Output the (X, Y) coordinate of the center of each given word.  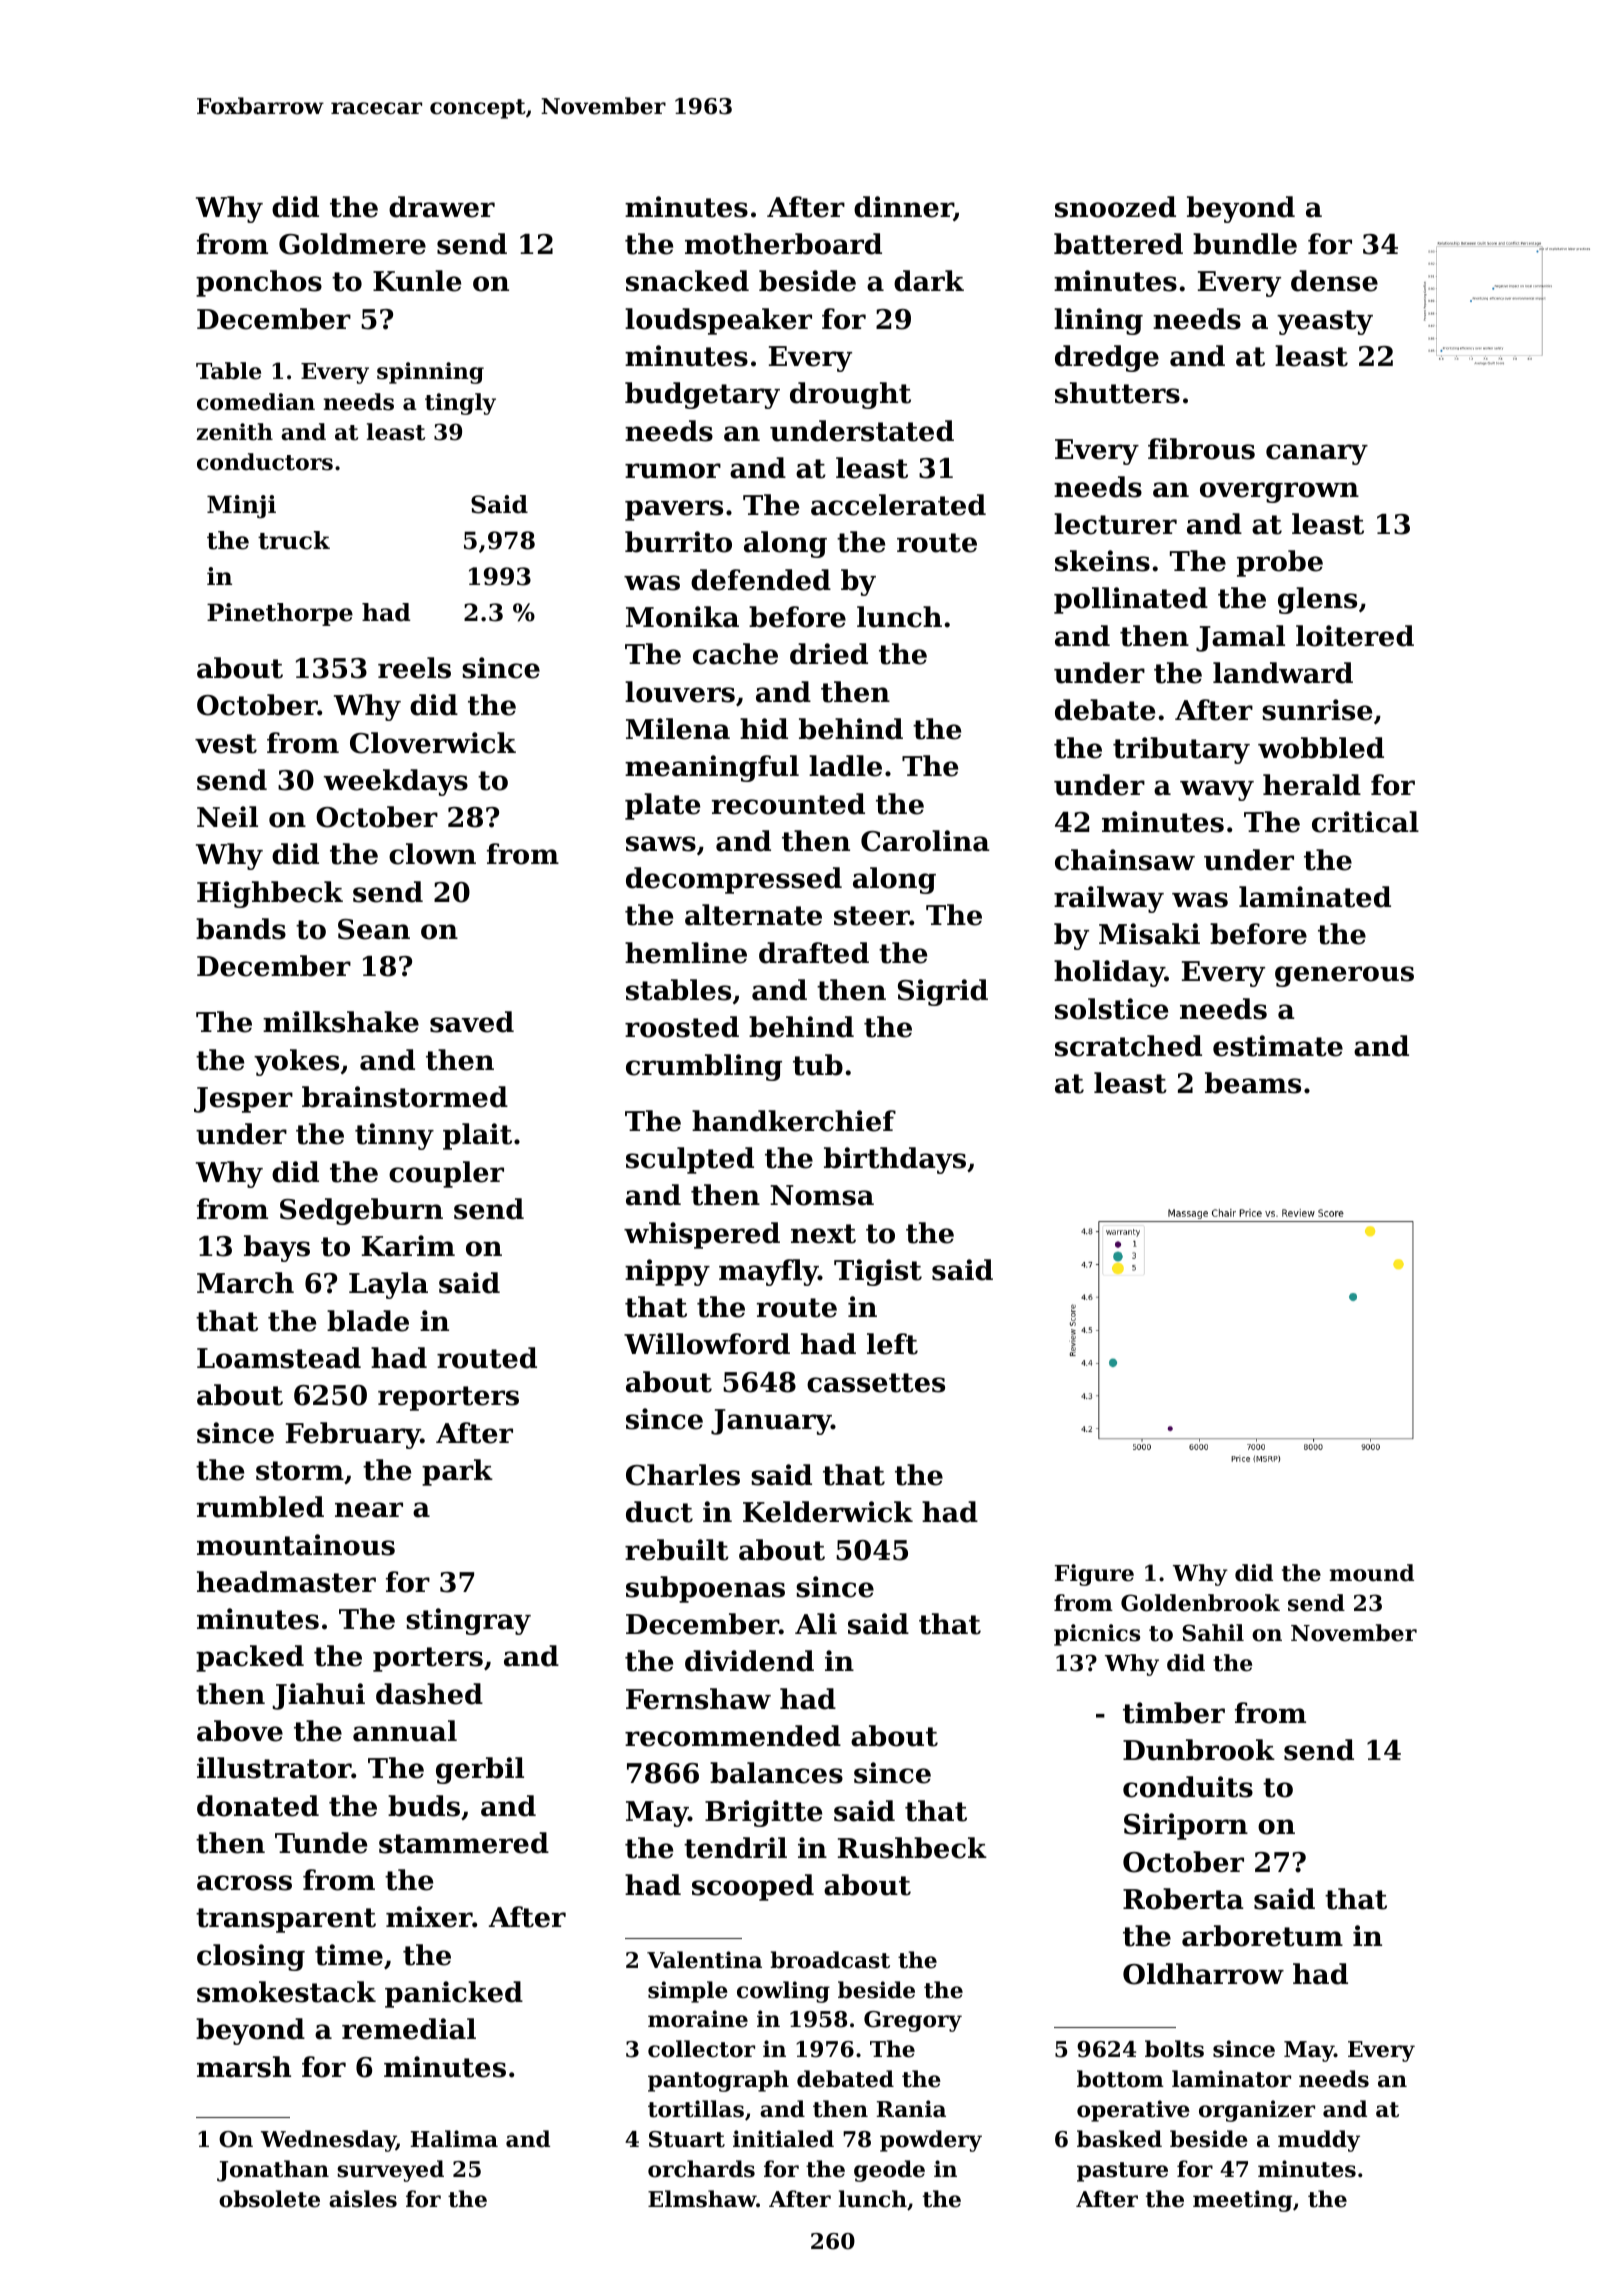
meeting (1242, 2201)
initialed (783, 2139)
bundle (1245, 244)
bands (241, 929)
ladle (845, 766)
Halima (454, 2139)
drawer (442, 207)
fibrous (1201, 449)
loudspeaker (718, 321)
